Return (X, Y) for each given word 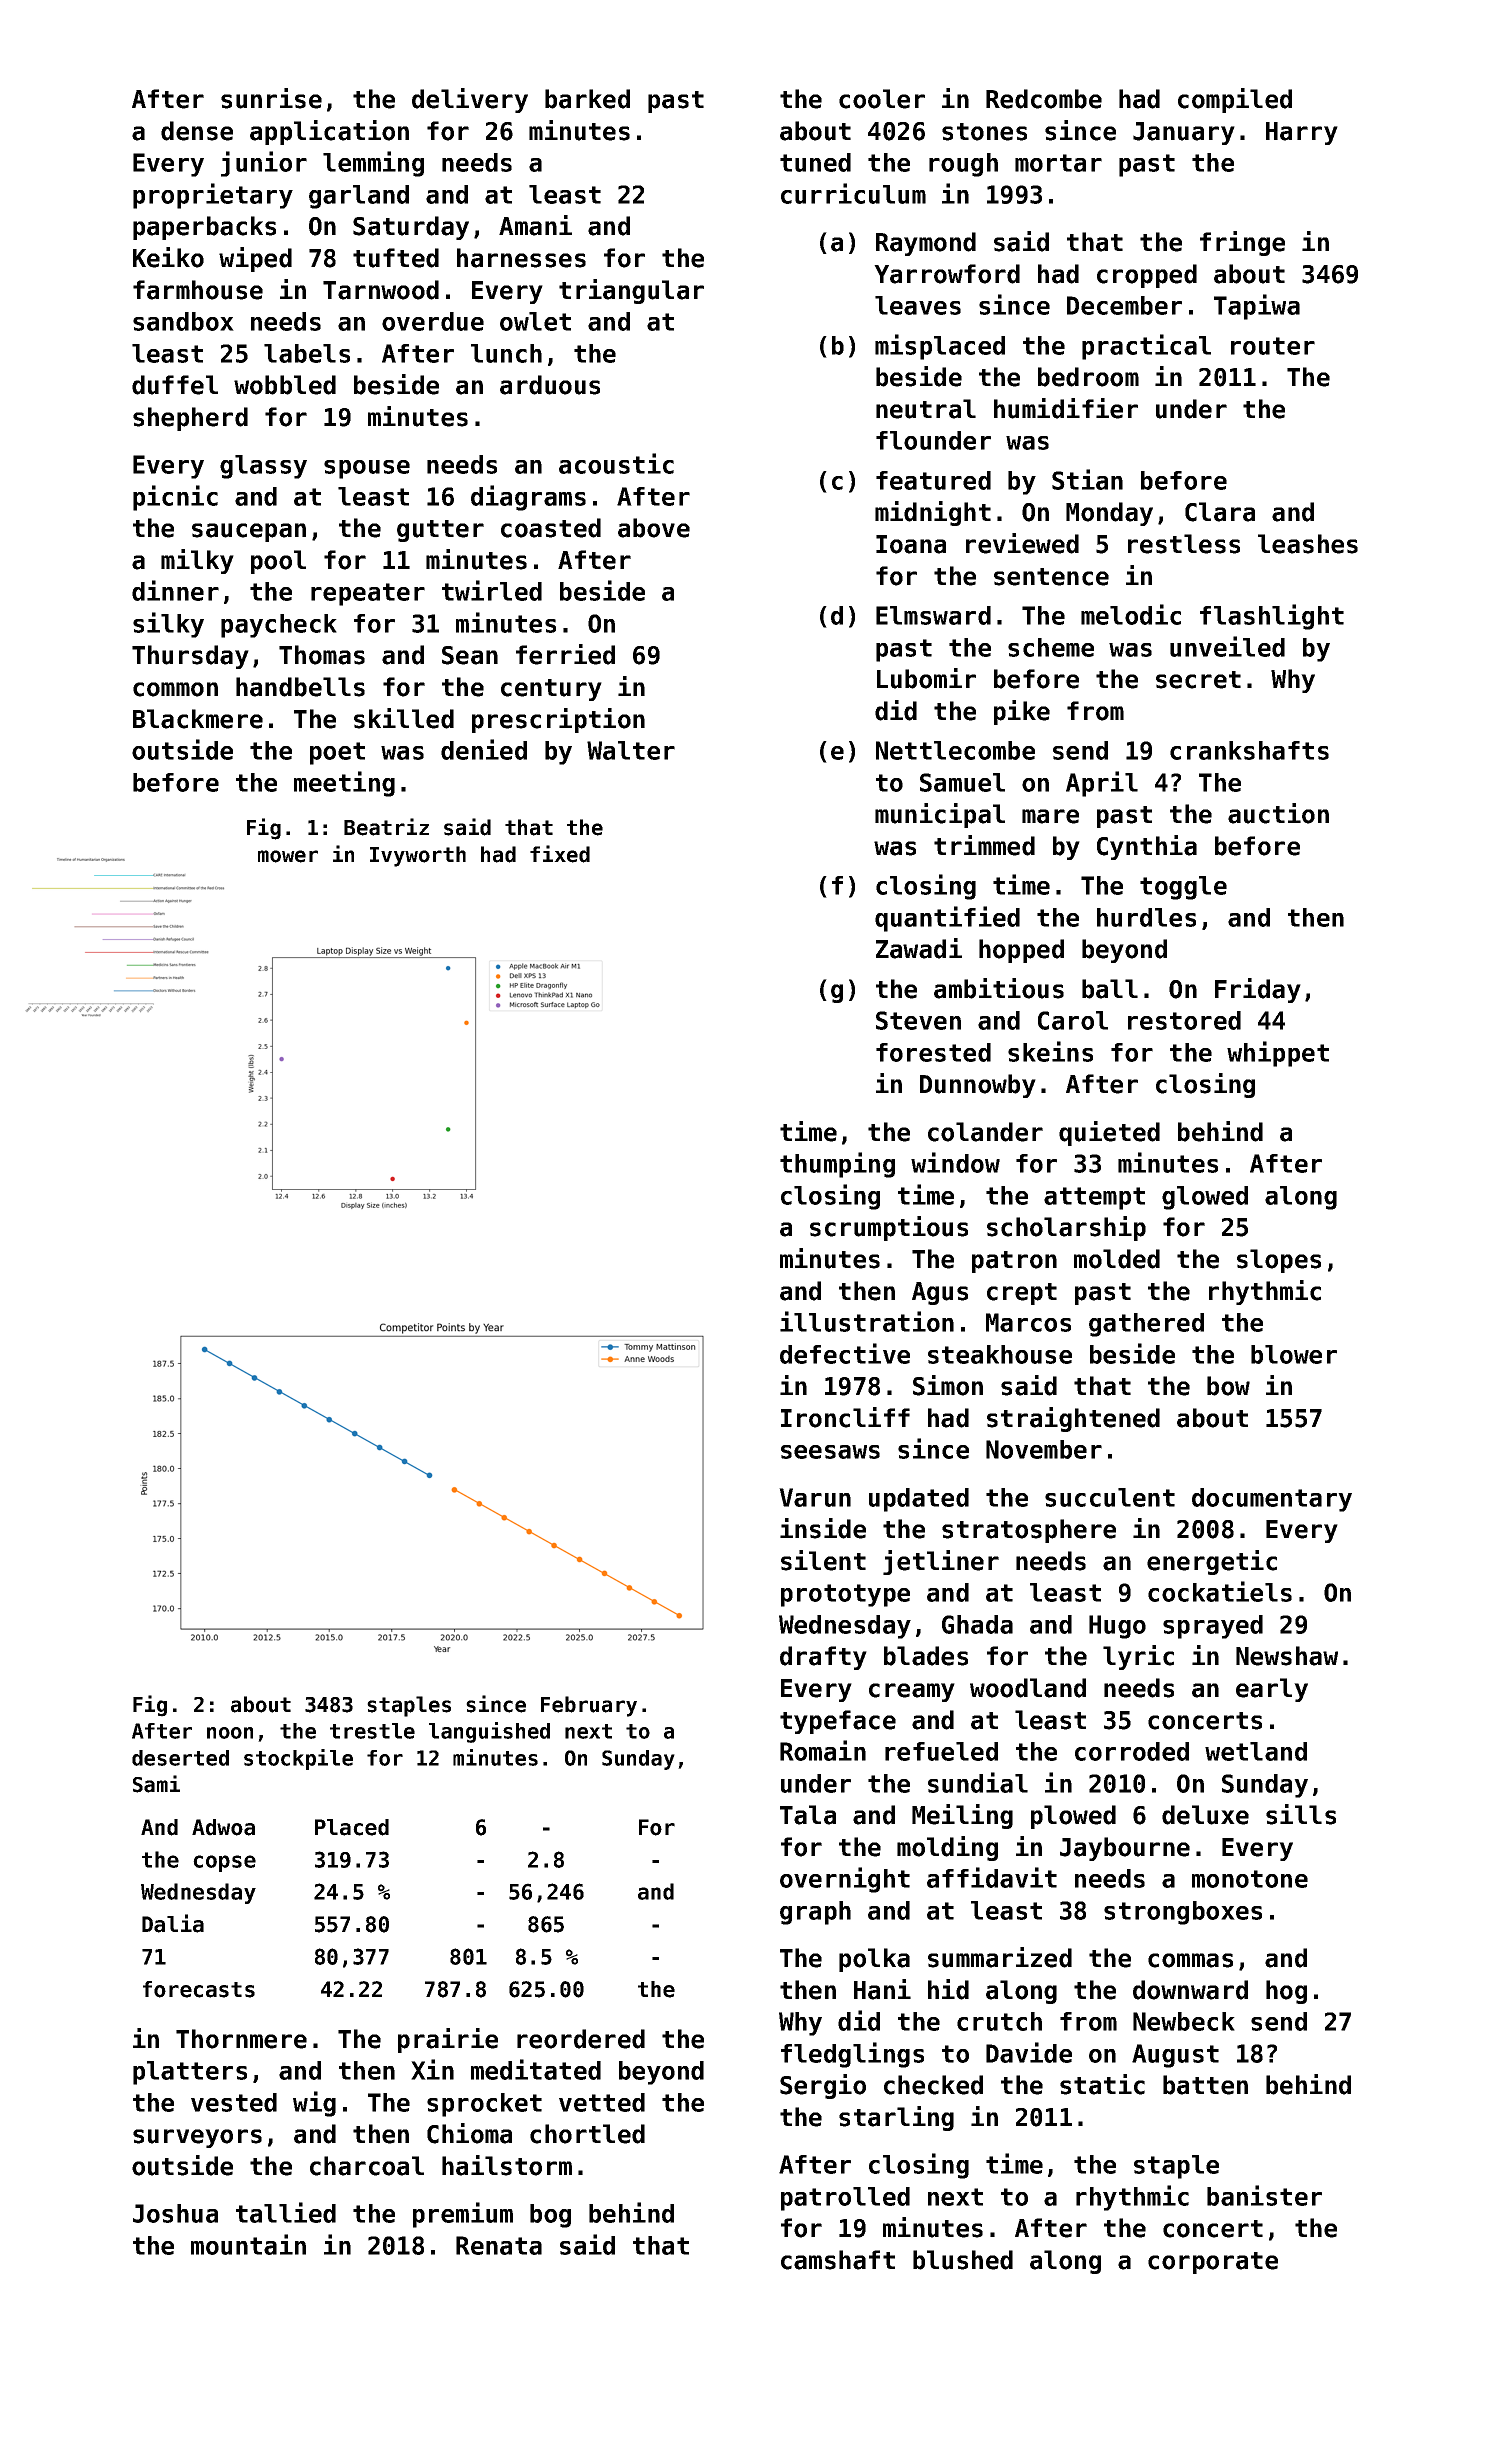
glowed (1205, 1198)
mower (288, 856)
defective (845, 1353)
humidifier (1066, 408)
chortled (587, 2134)
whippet (1278, 1054)
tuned (815, 162)
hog (1286, 1992)
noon (230, 1733)
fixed (560, 854)
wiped (255, 259)
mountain (248, 2244)
